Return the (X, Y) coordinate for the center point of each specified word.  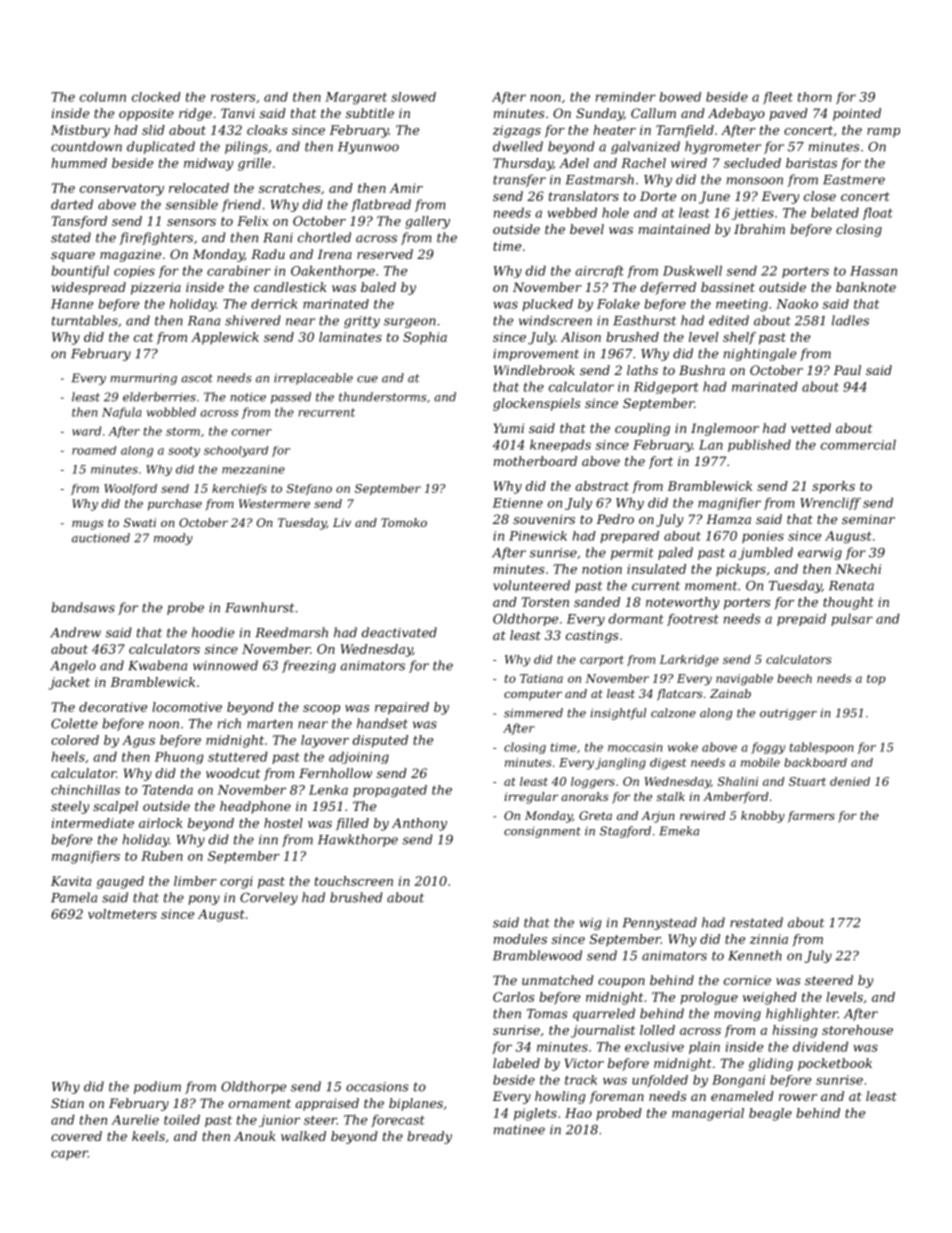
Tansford (79, 222)
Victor (584, 1063)
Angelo (73, 666)
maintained (674, 229)
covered (76, 1136)
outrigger (788, 714)
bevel (587, 229)
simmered (533, 713)
